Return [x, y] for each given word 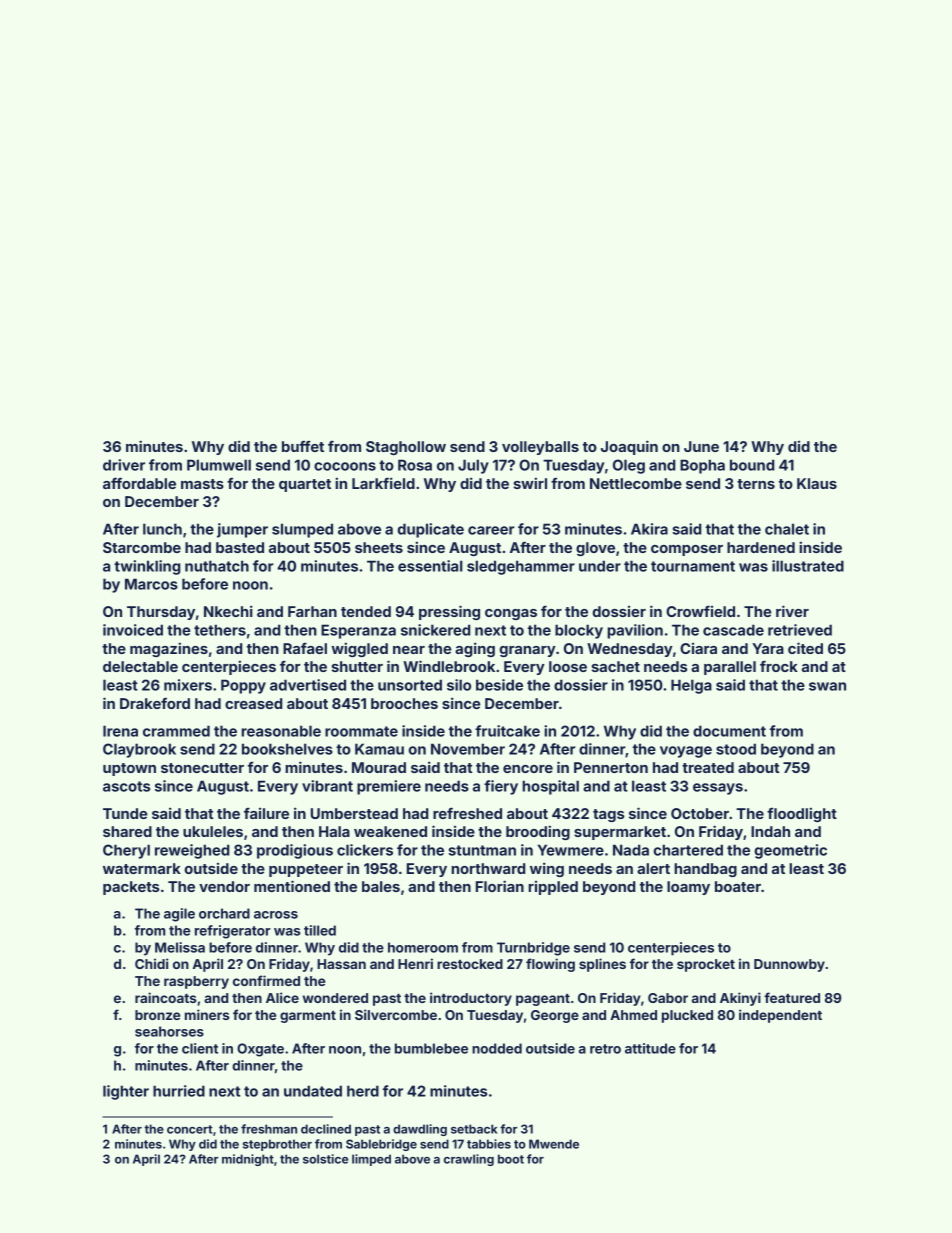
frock [779, 666]
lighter [126, 1092]
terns [756, 484]
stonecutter [202, 768]
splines [602, 965]
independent [780, 1016]
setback [474, 1129]
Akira [649, 529]
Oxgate [260, 1050]
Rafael [305, 648]
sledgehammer [521, 567]
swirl [530, 483]
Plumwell [219, 465]
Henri [415, 963]
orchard [224, 913]
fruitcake [507, 731]
